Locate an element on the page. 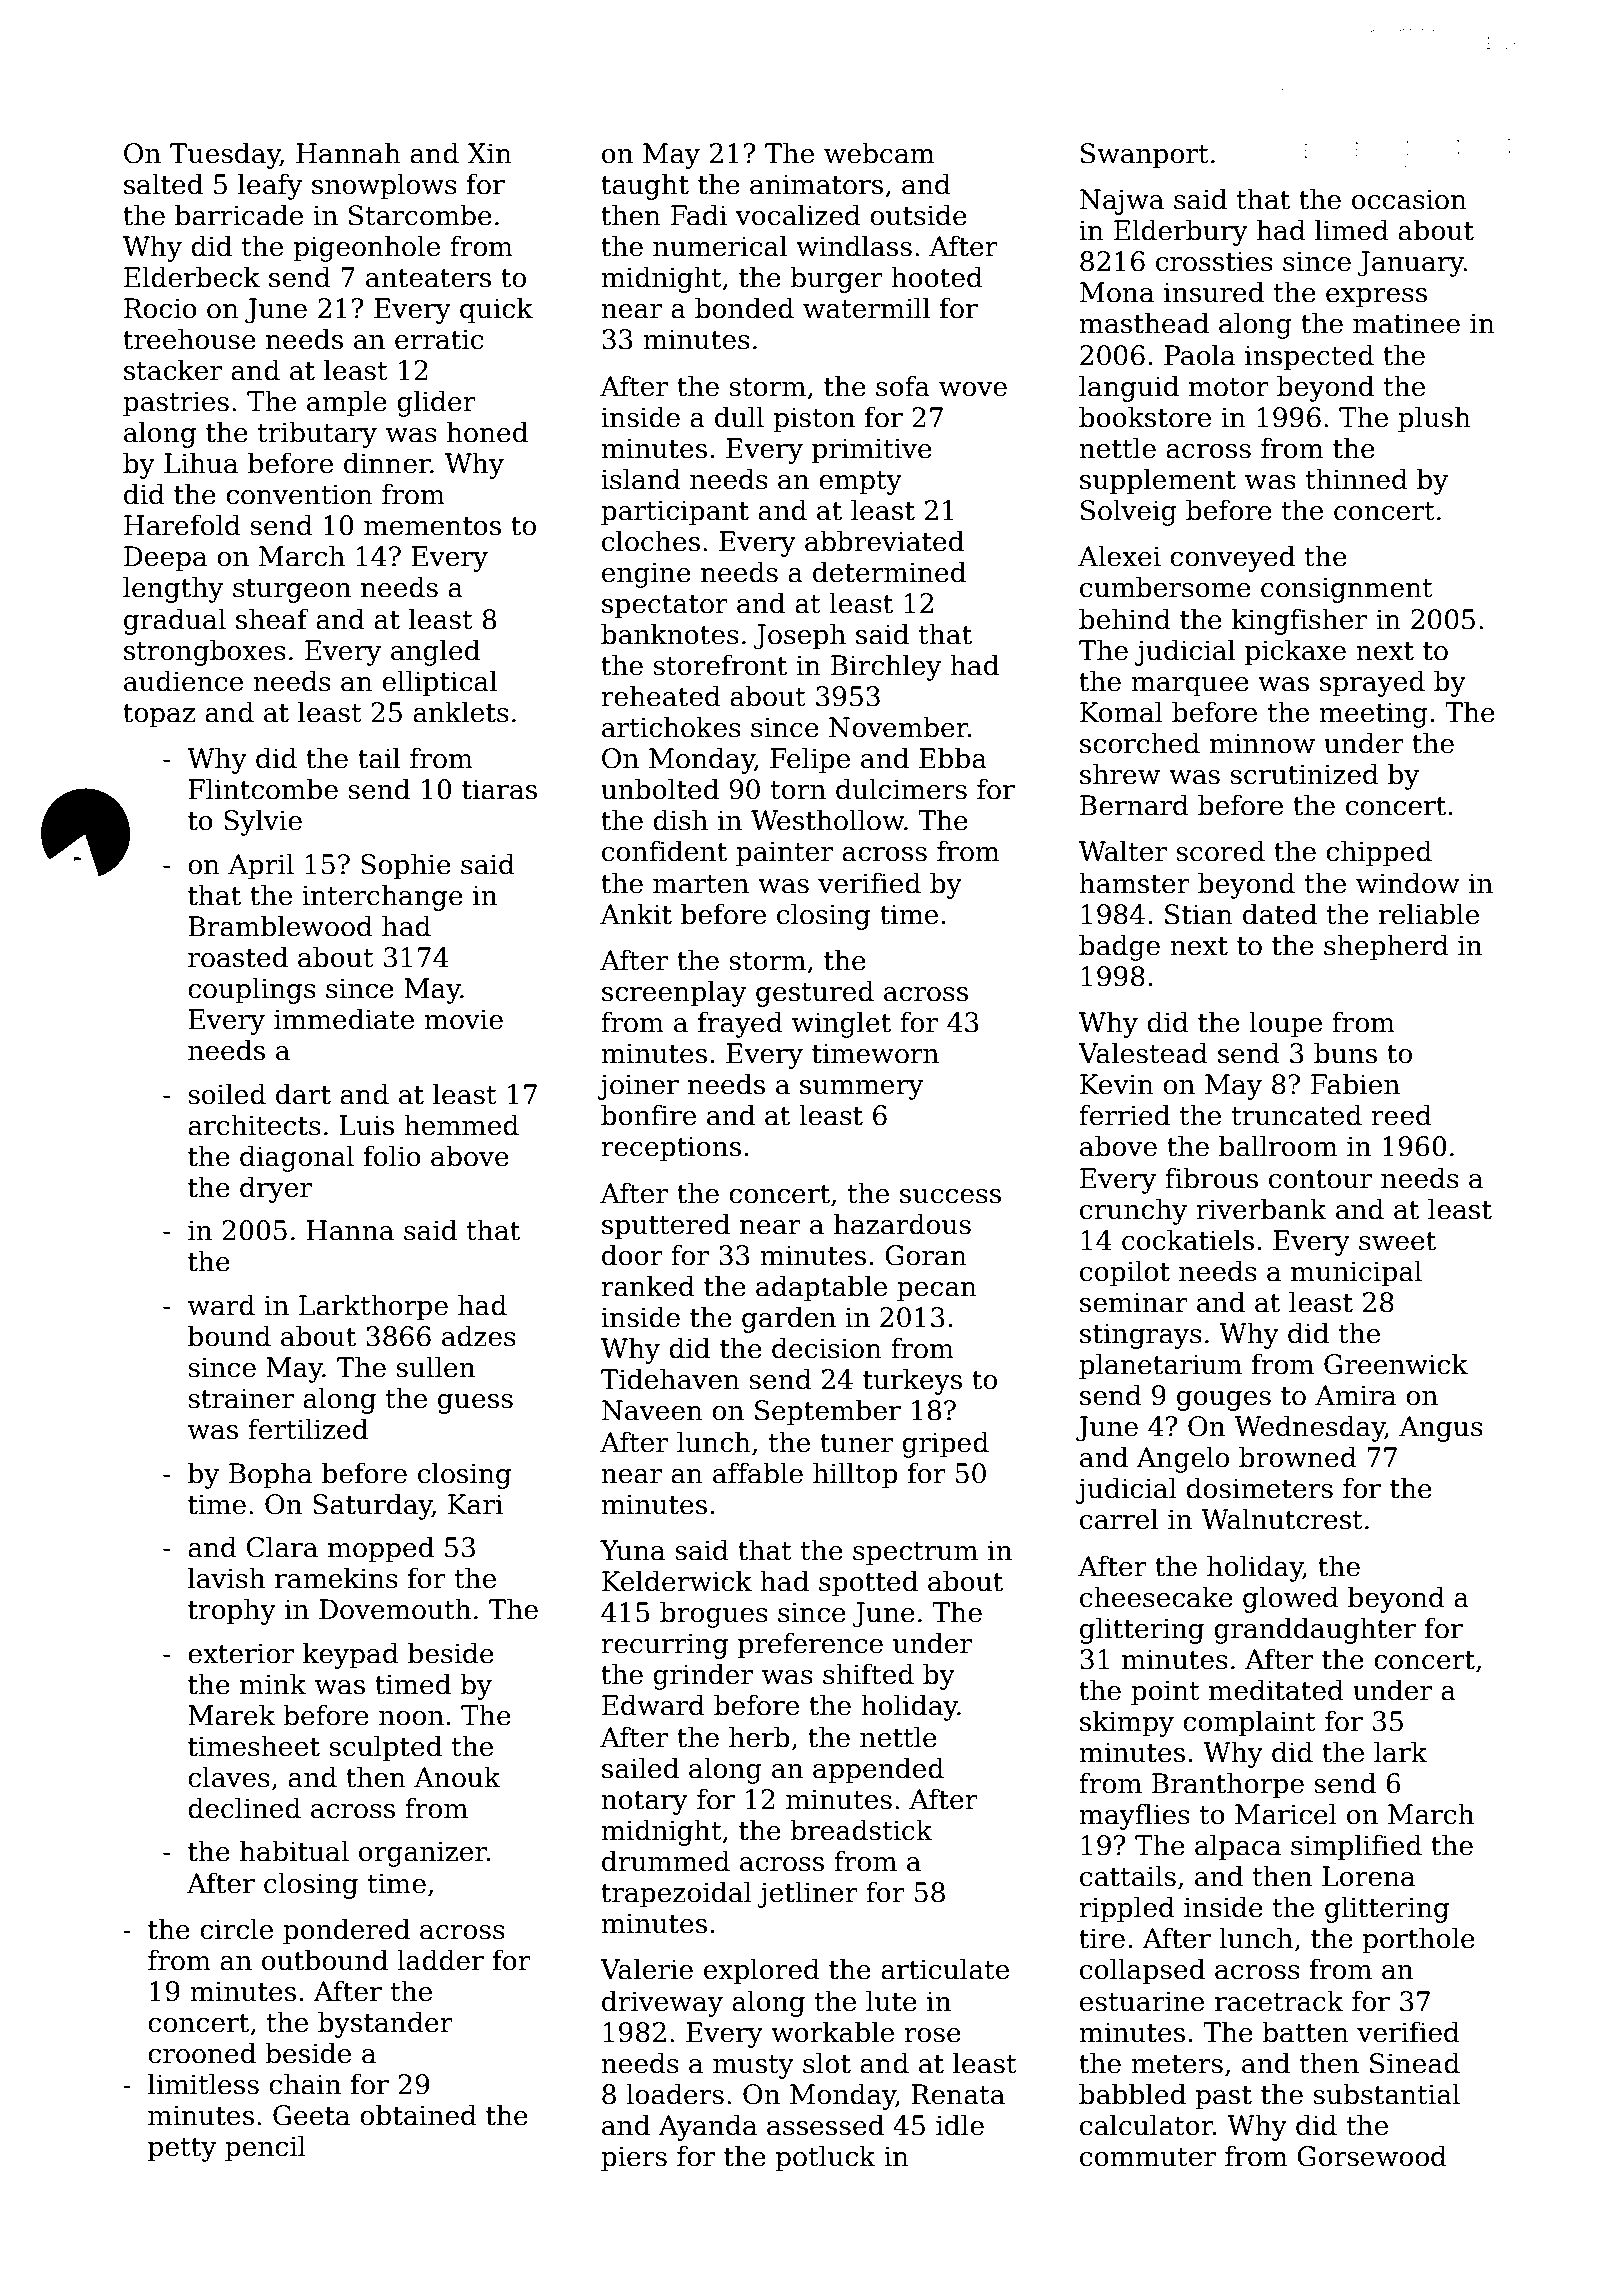  idle is located at coordinates (960, 2125).
